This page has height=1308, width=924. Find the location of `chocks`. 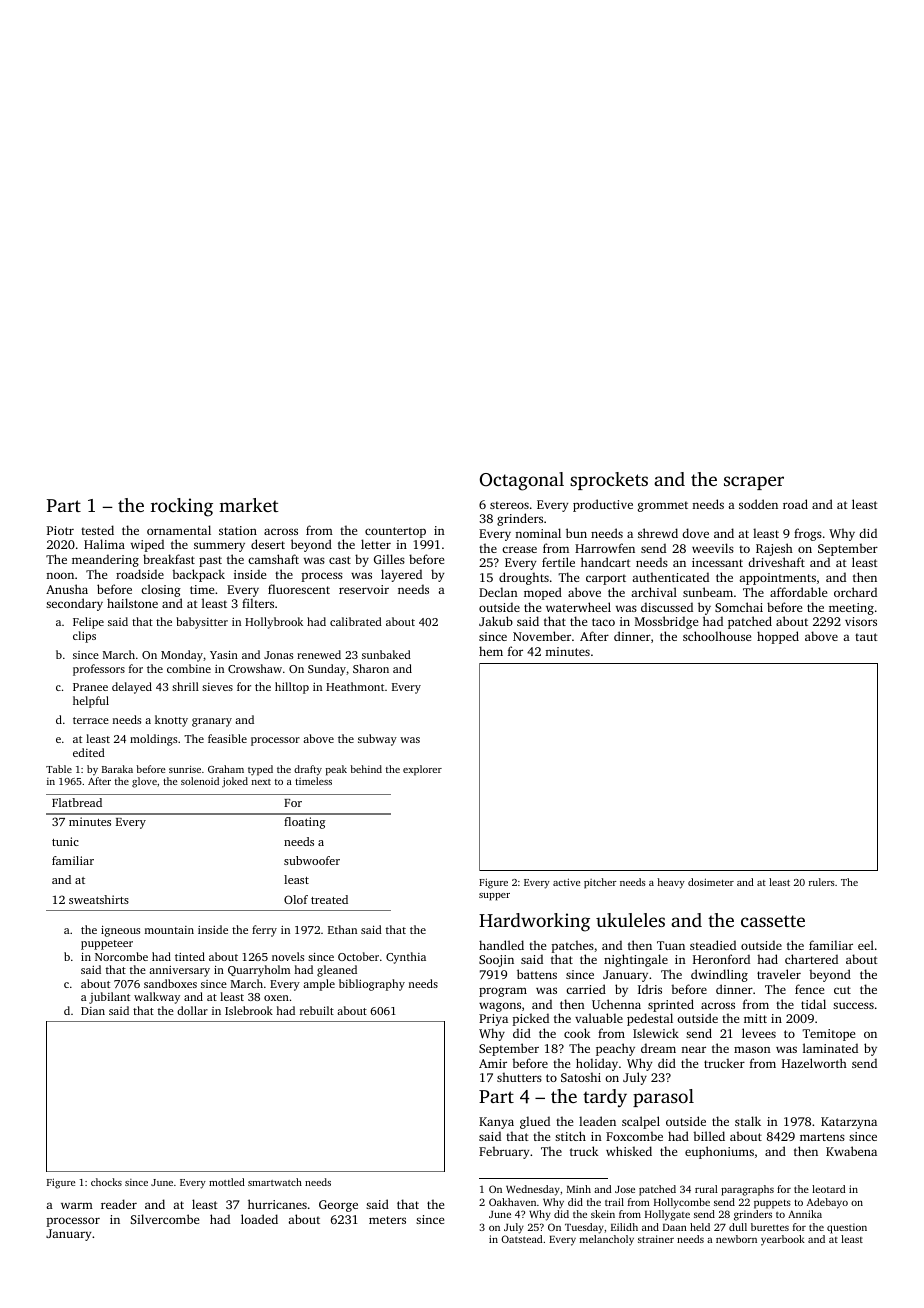

chocks is located at coordinates (106, 1182).
